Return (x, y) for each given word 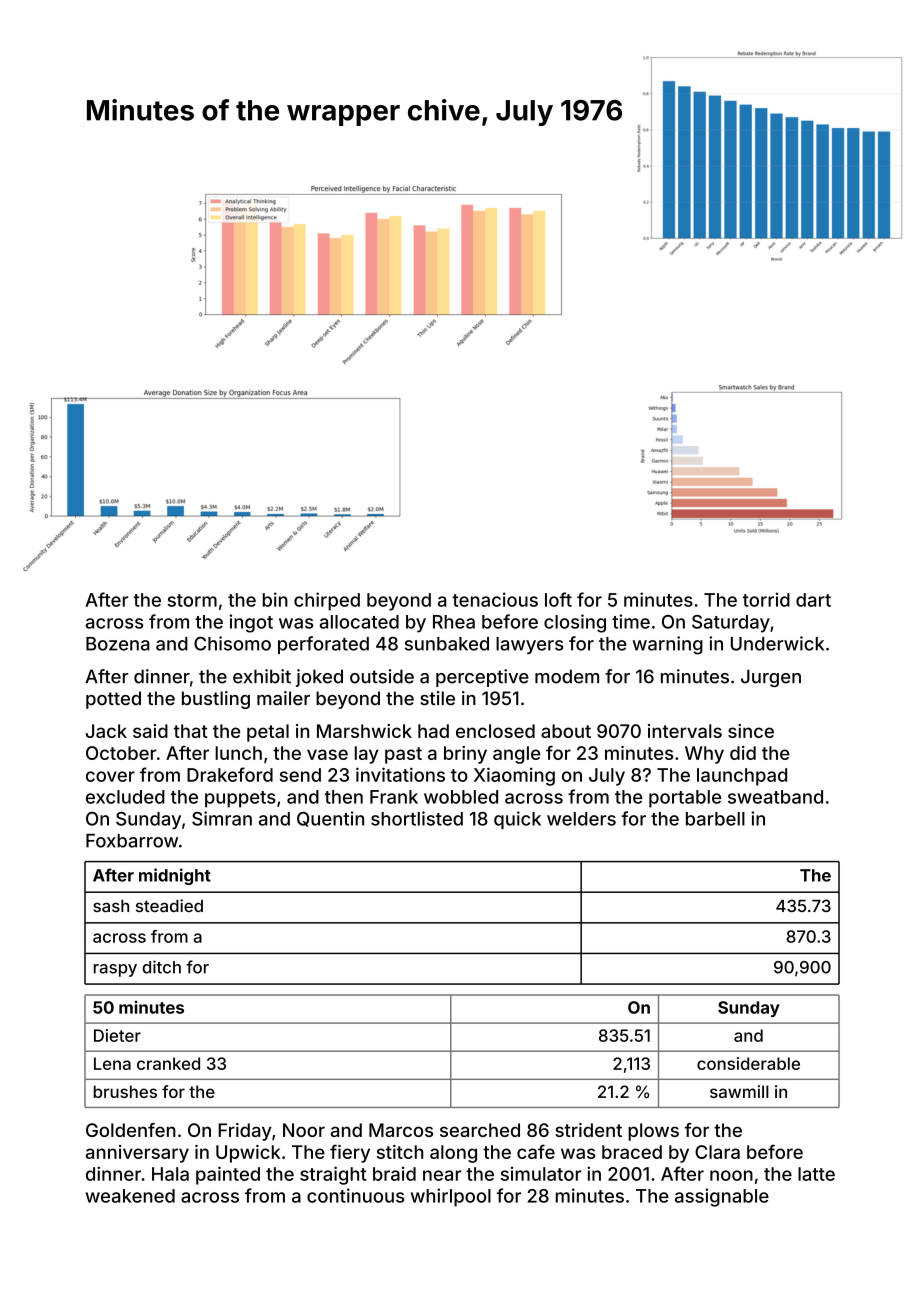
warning (668, 645)
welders (581, 819)
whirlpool (451, 1197)
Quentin (330, 819)
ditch (161, 967)
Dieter (117, 1035)
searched (480, 1130)
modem (567, 676)
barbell (715, 819)
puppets (240, 799)
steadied (169, 906)
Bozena (118, 644)
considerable (748, 1063)
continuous (355, 1195)
